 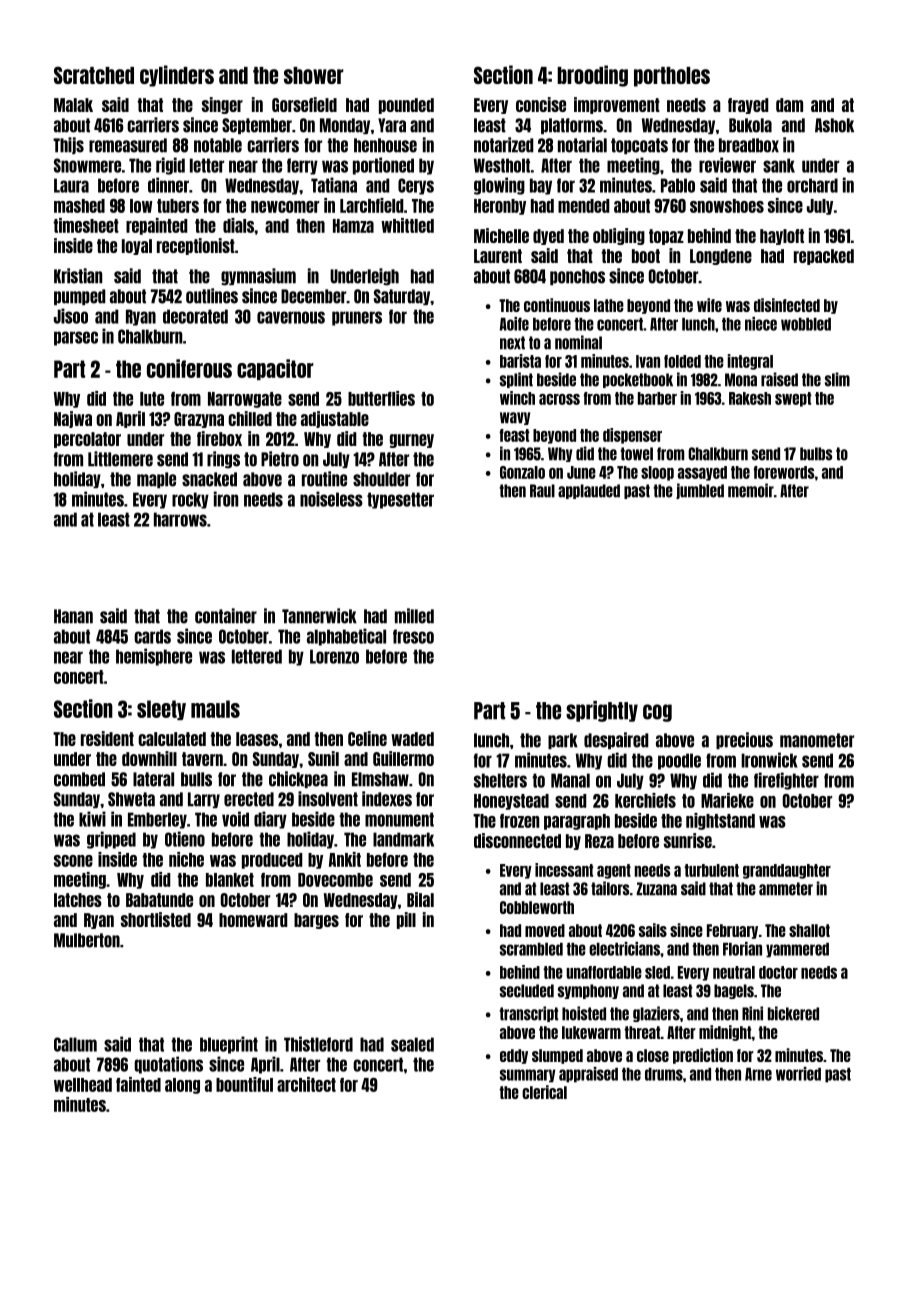 I want to click on Hanan, so click(x=73, y=616).
